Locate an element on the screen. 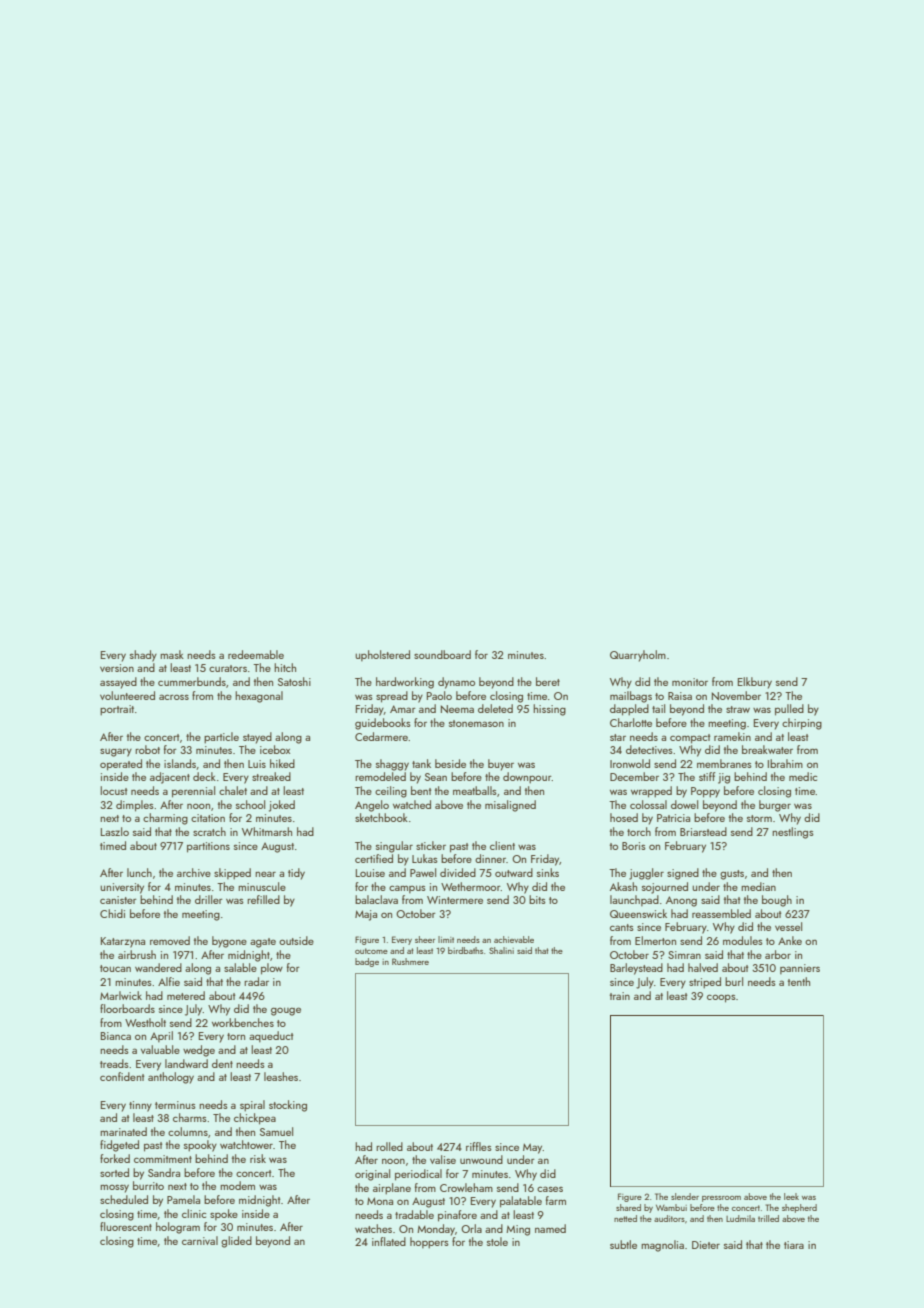 The image size is (924, 1308). tinny is located at coordinates (140, 1106).
